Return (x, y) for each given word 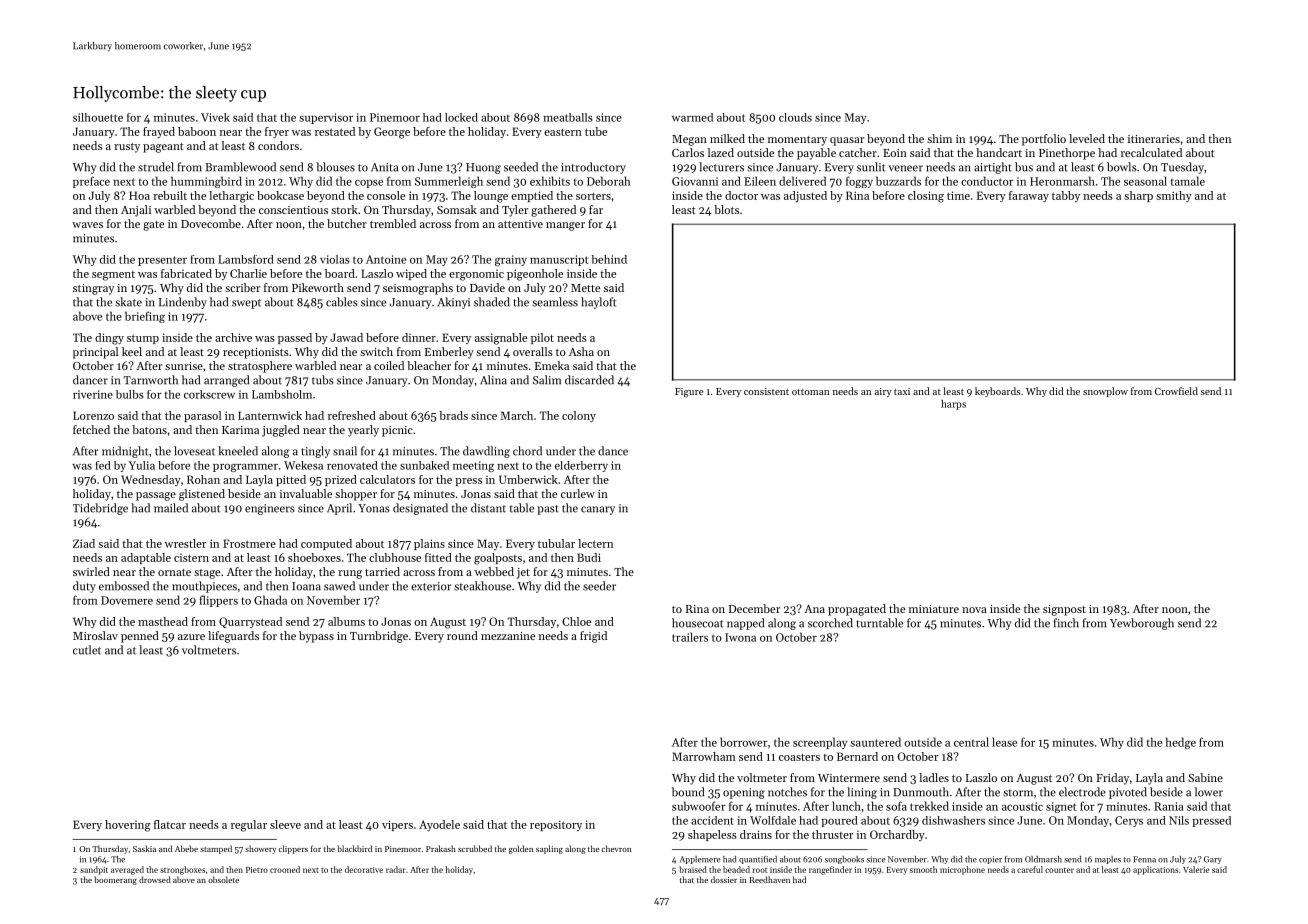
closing (926, 197)
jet (523, 573)
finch (1066, 623)
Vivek (215, 117)
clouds (795, 117)
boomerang (115, 880)
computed (326, 544)
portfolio (1044, 140)
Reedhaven (770, 879)
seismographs (418, 289)
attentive (520, 224)
